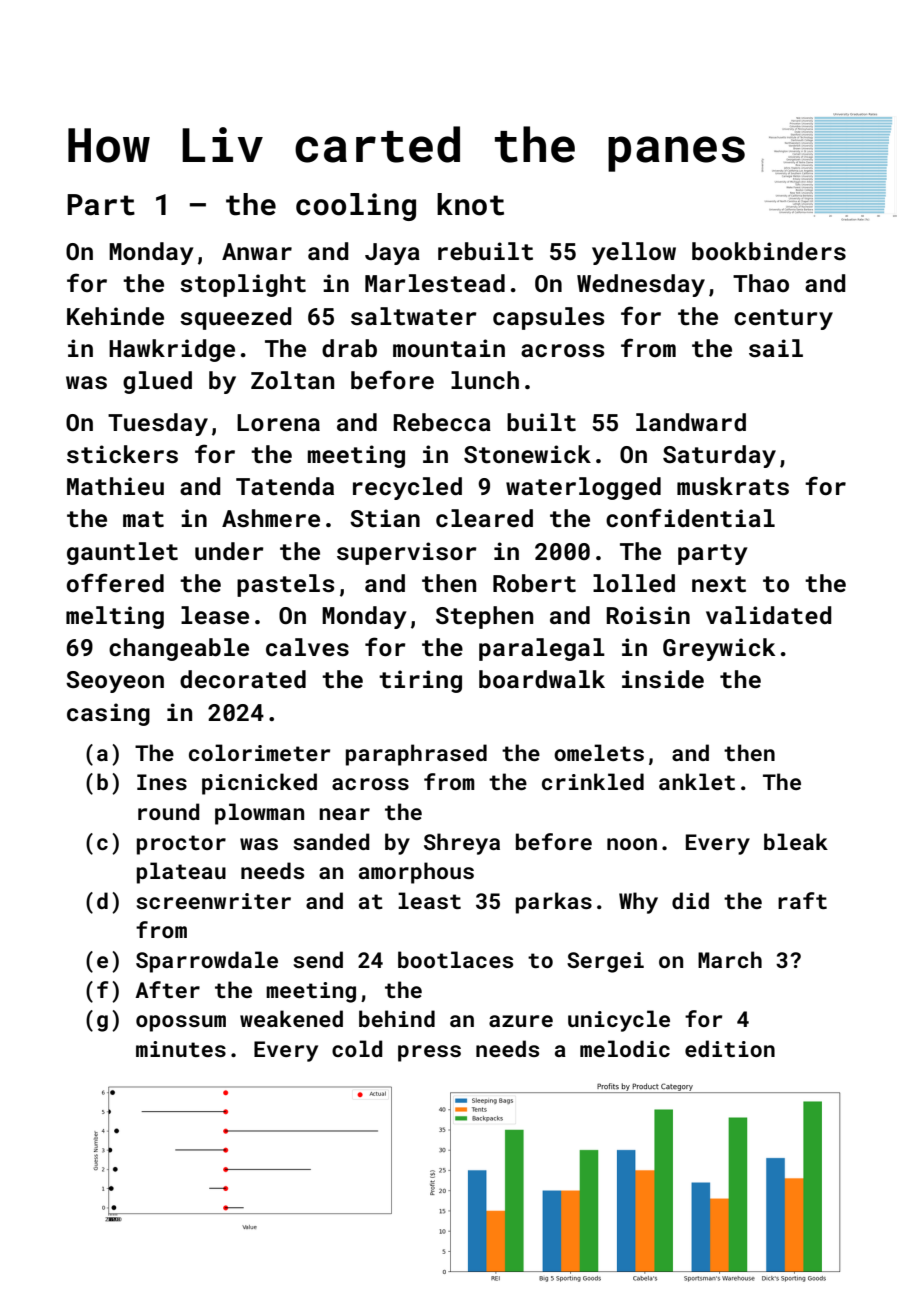 This screenshot has height=1311, width=924. Describe the element at coordinates (257, 251) in the screenshot. I see `Anwar` at that location.
